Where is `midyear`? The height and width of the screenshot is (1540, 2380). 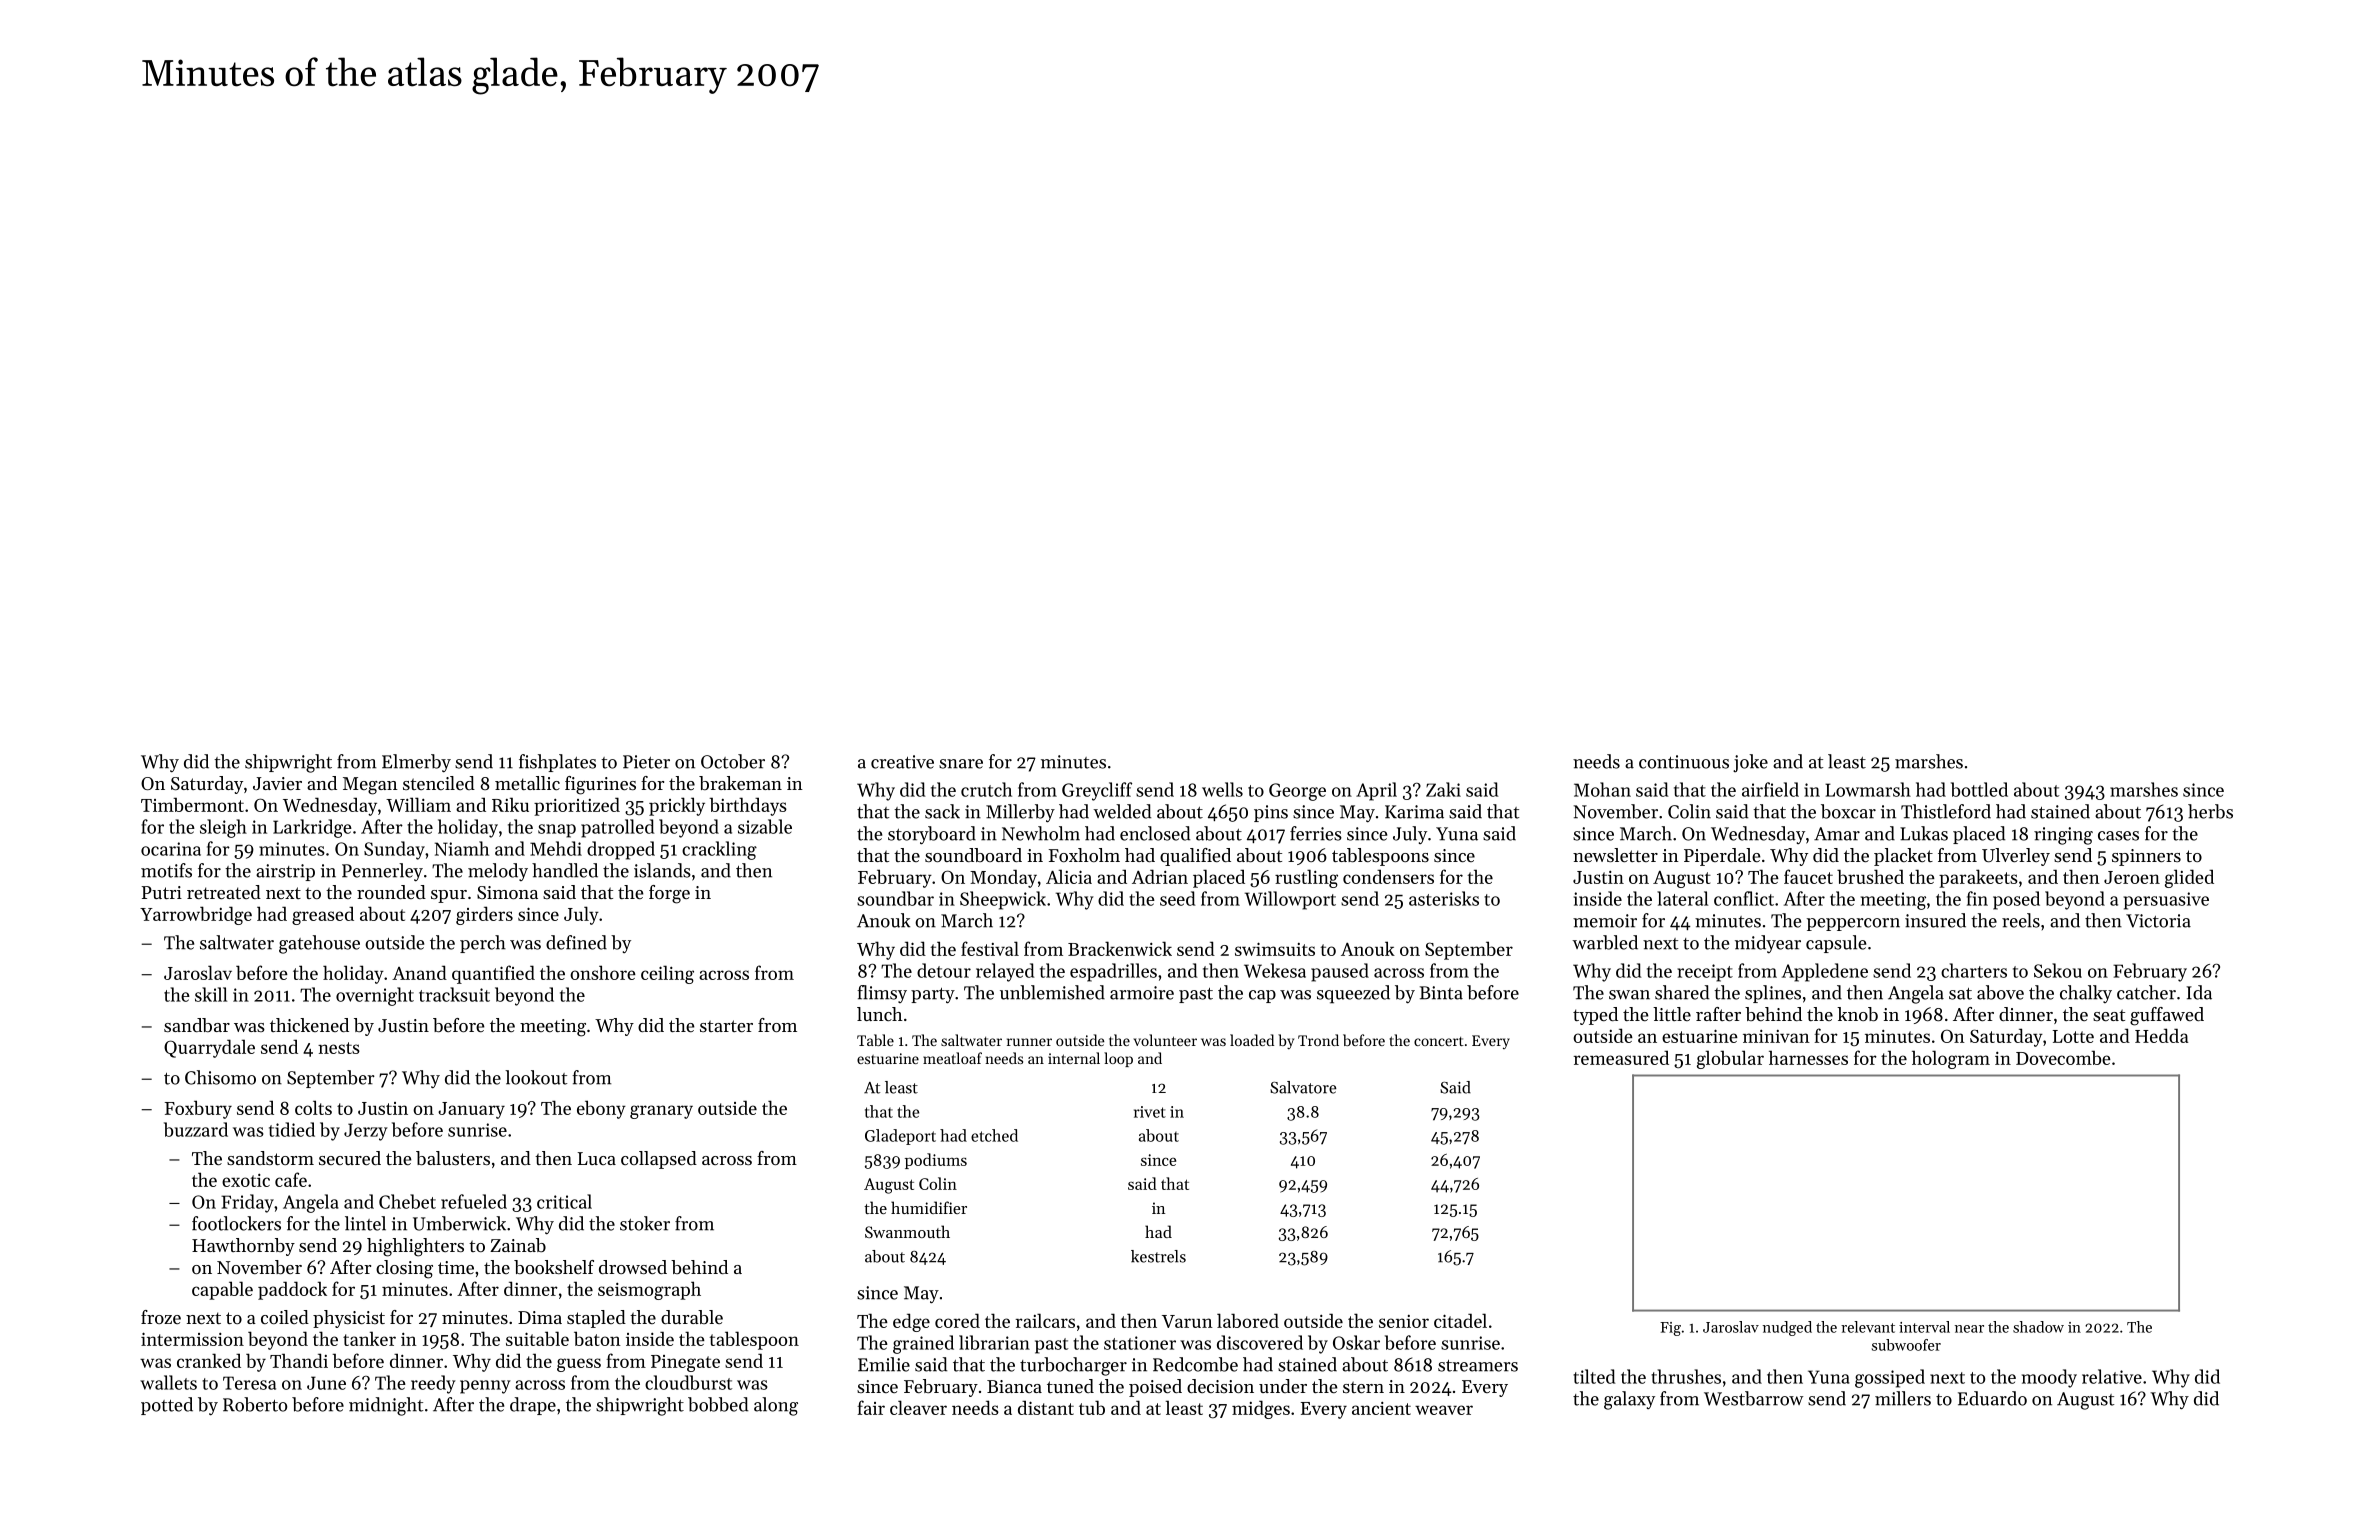
midyear is located at coordinates (1768, 944).
